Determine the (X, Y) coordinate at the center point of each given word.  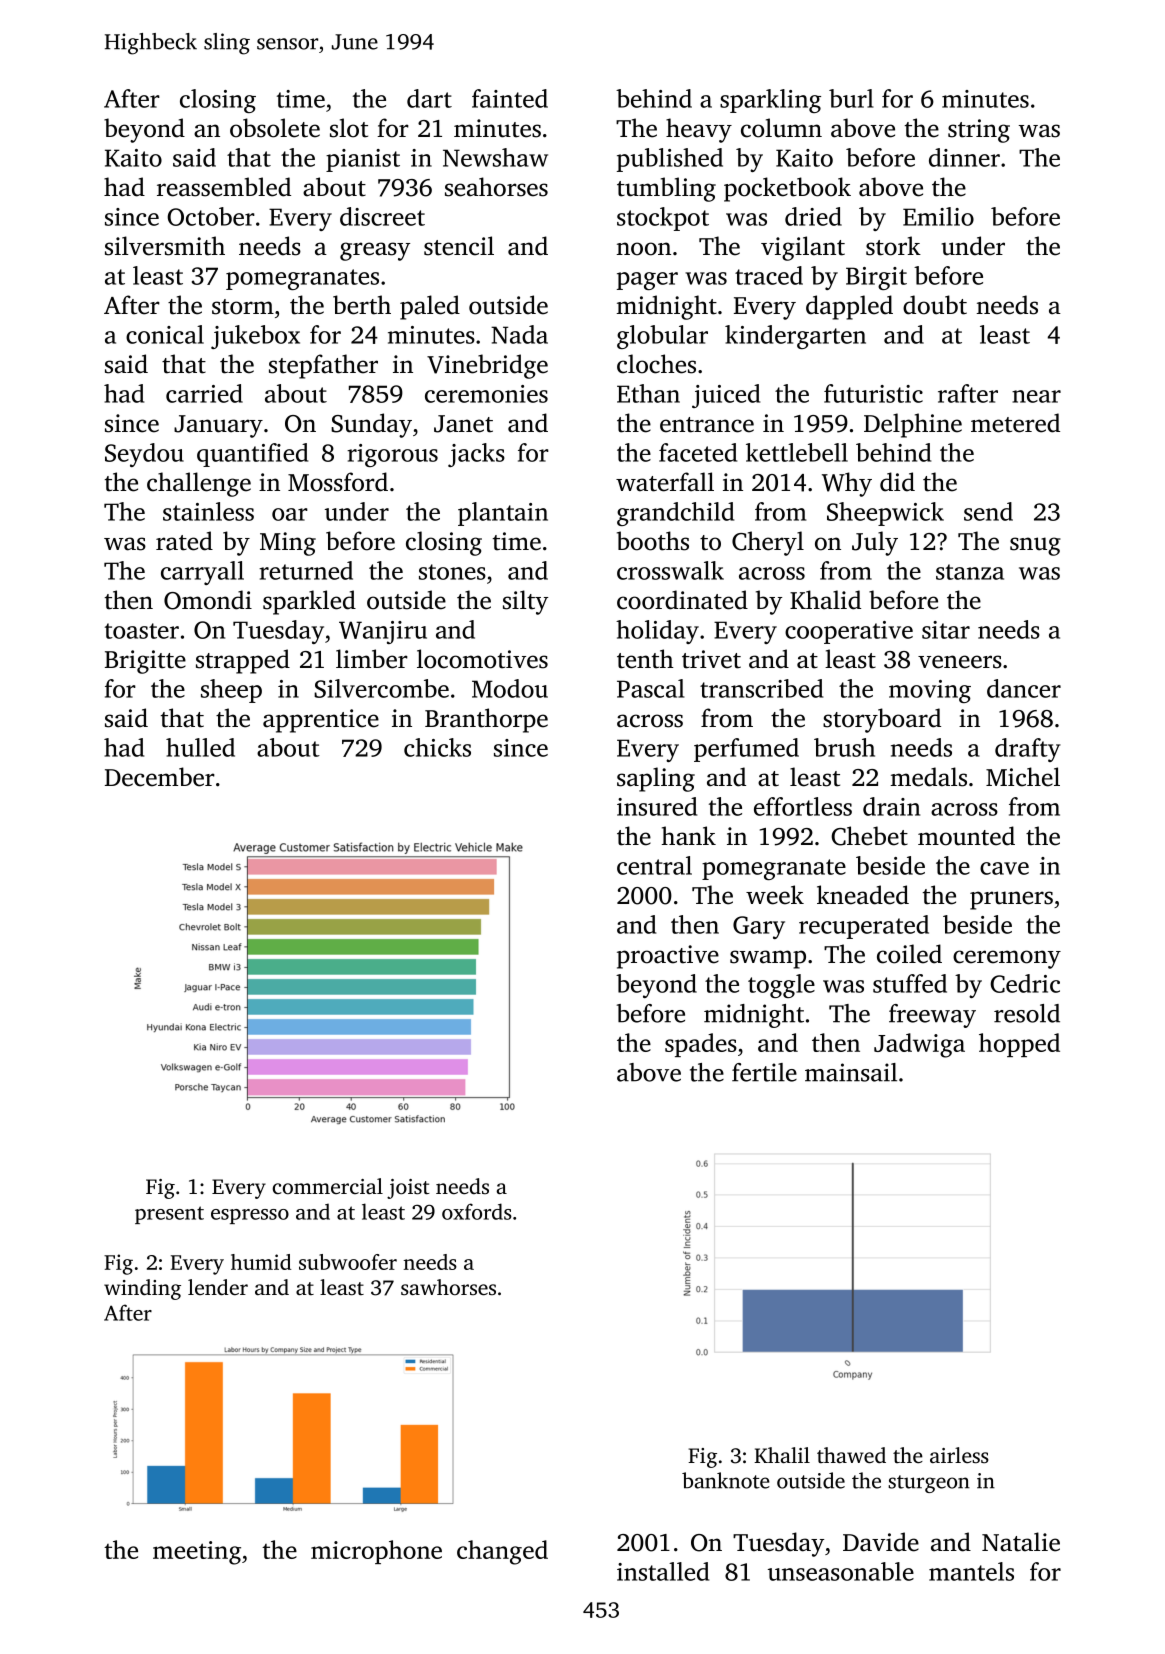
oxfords (477, 1211)
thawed (851, 1455)
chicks (437, 747)
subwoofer (348, 1262)
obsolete (275, 128)
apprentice (321, 721)
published (670, 160)
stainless (208, 511)
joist (408, 1189)
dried (813, 216)
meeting (197, 1553)
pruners (1011, 900)
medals (929, 777)
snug (1035, 546)
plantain (503, 514)
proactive (668, 957)
